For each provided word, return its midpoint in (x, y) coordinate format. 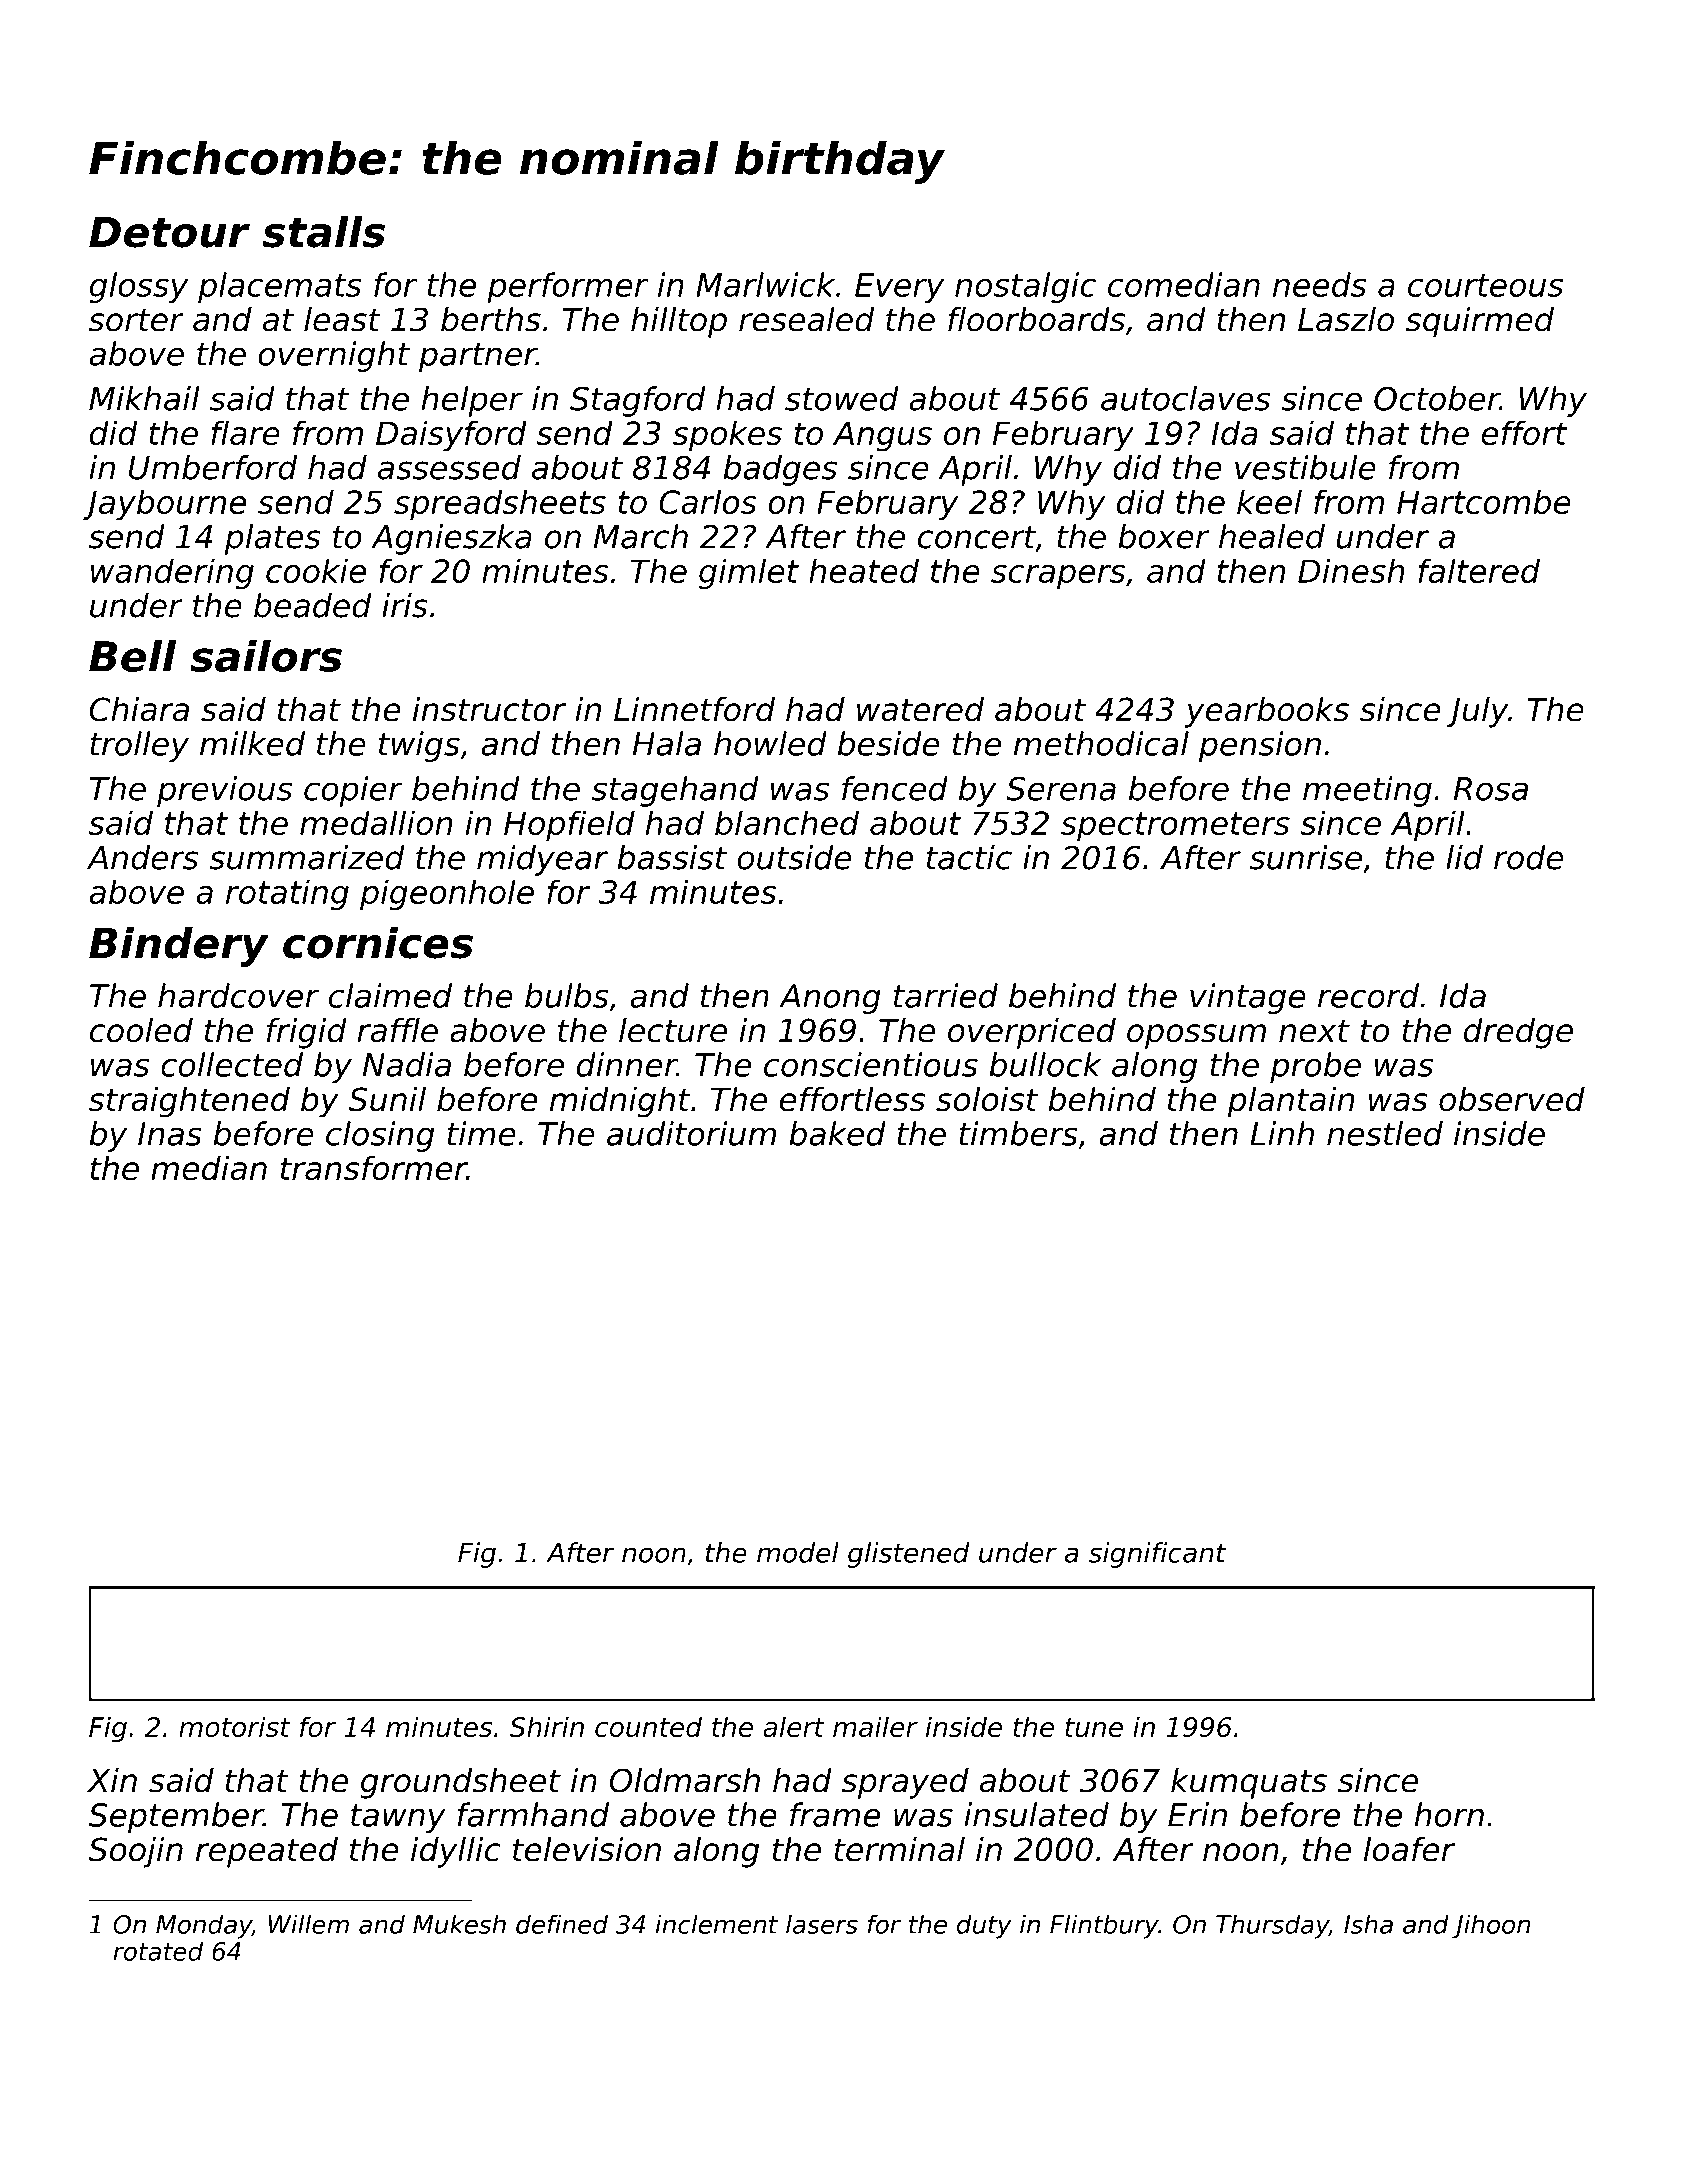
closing (380, 1136)
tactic (969, 857)
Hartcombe (1484, 501)
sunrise (1306, 857)
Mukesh (459, 1924)
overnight (334, 356)
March (641, 536)
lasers (822, 1924)
